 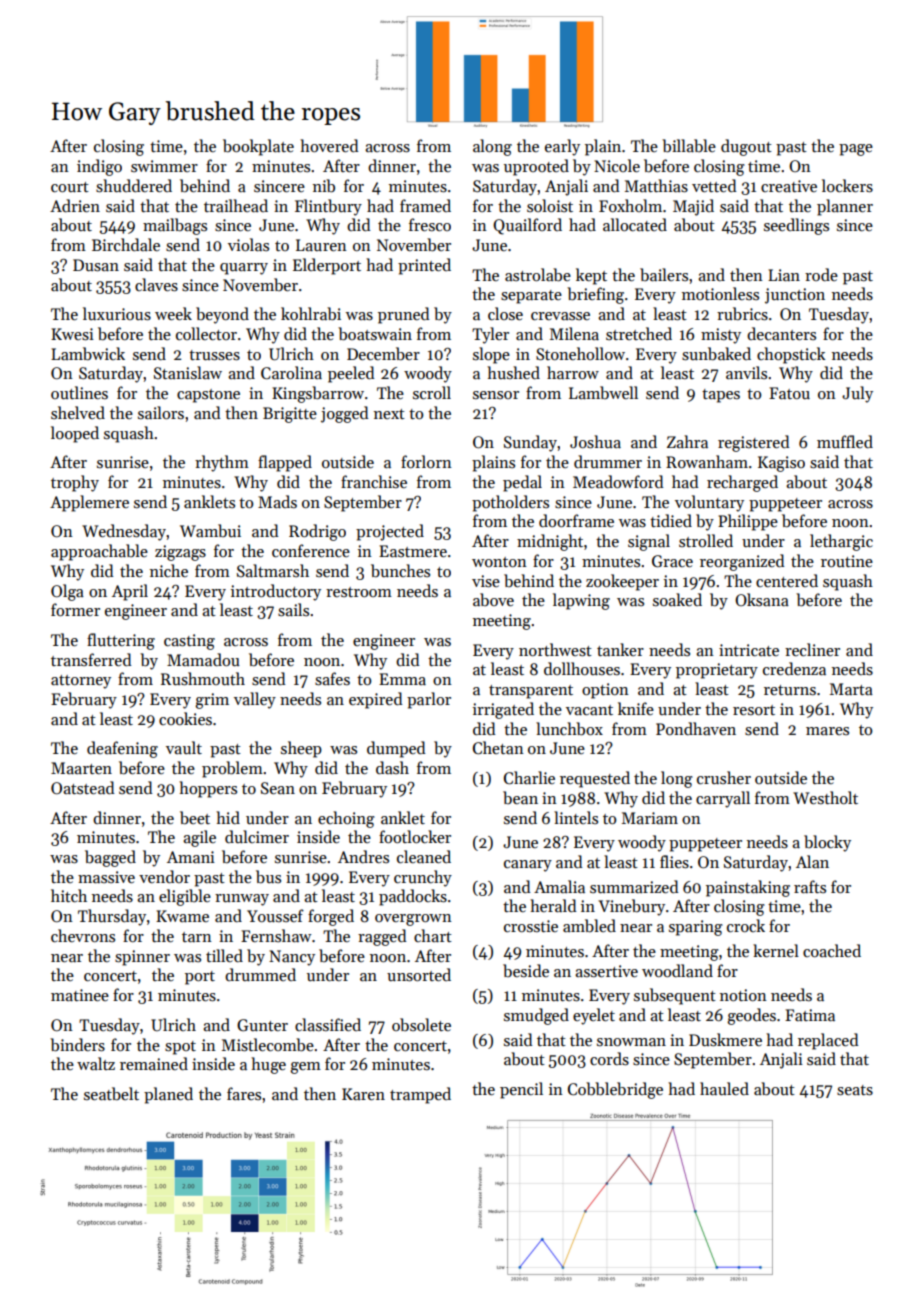 I want to click on planed, so click(x=168, y=1095).
